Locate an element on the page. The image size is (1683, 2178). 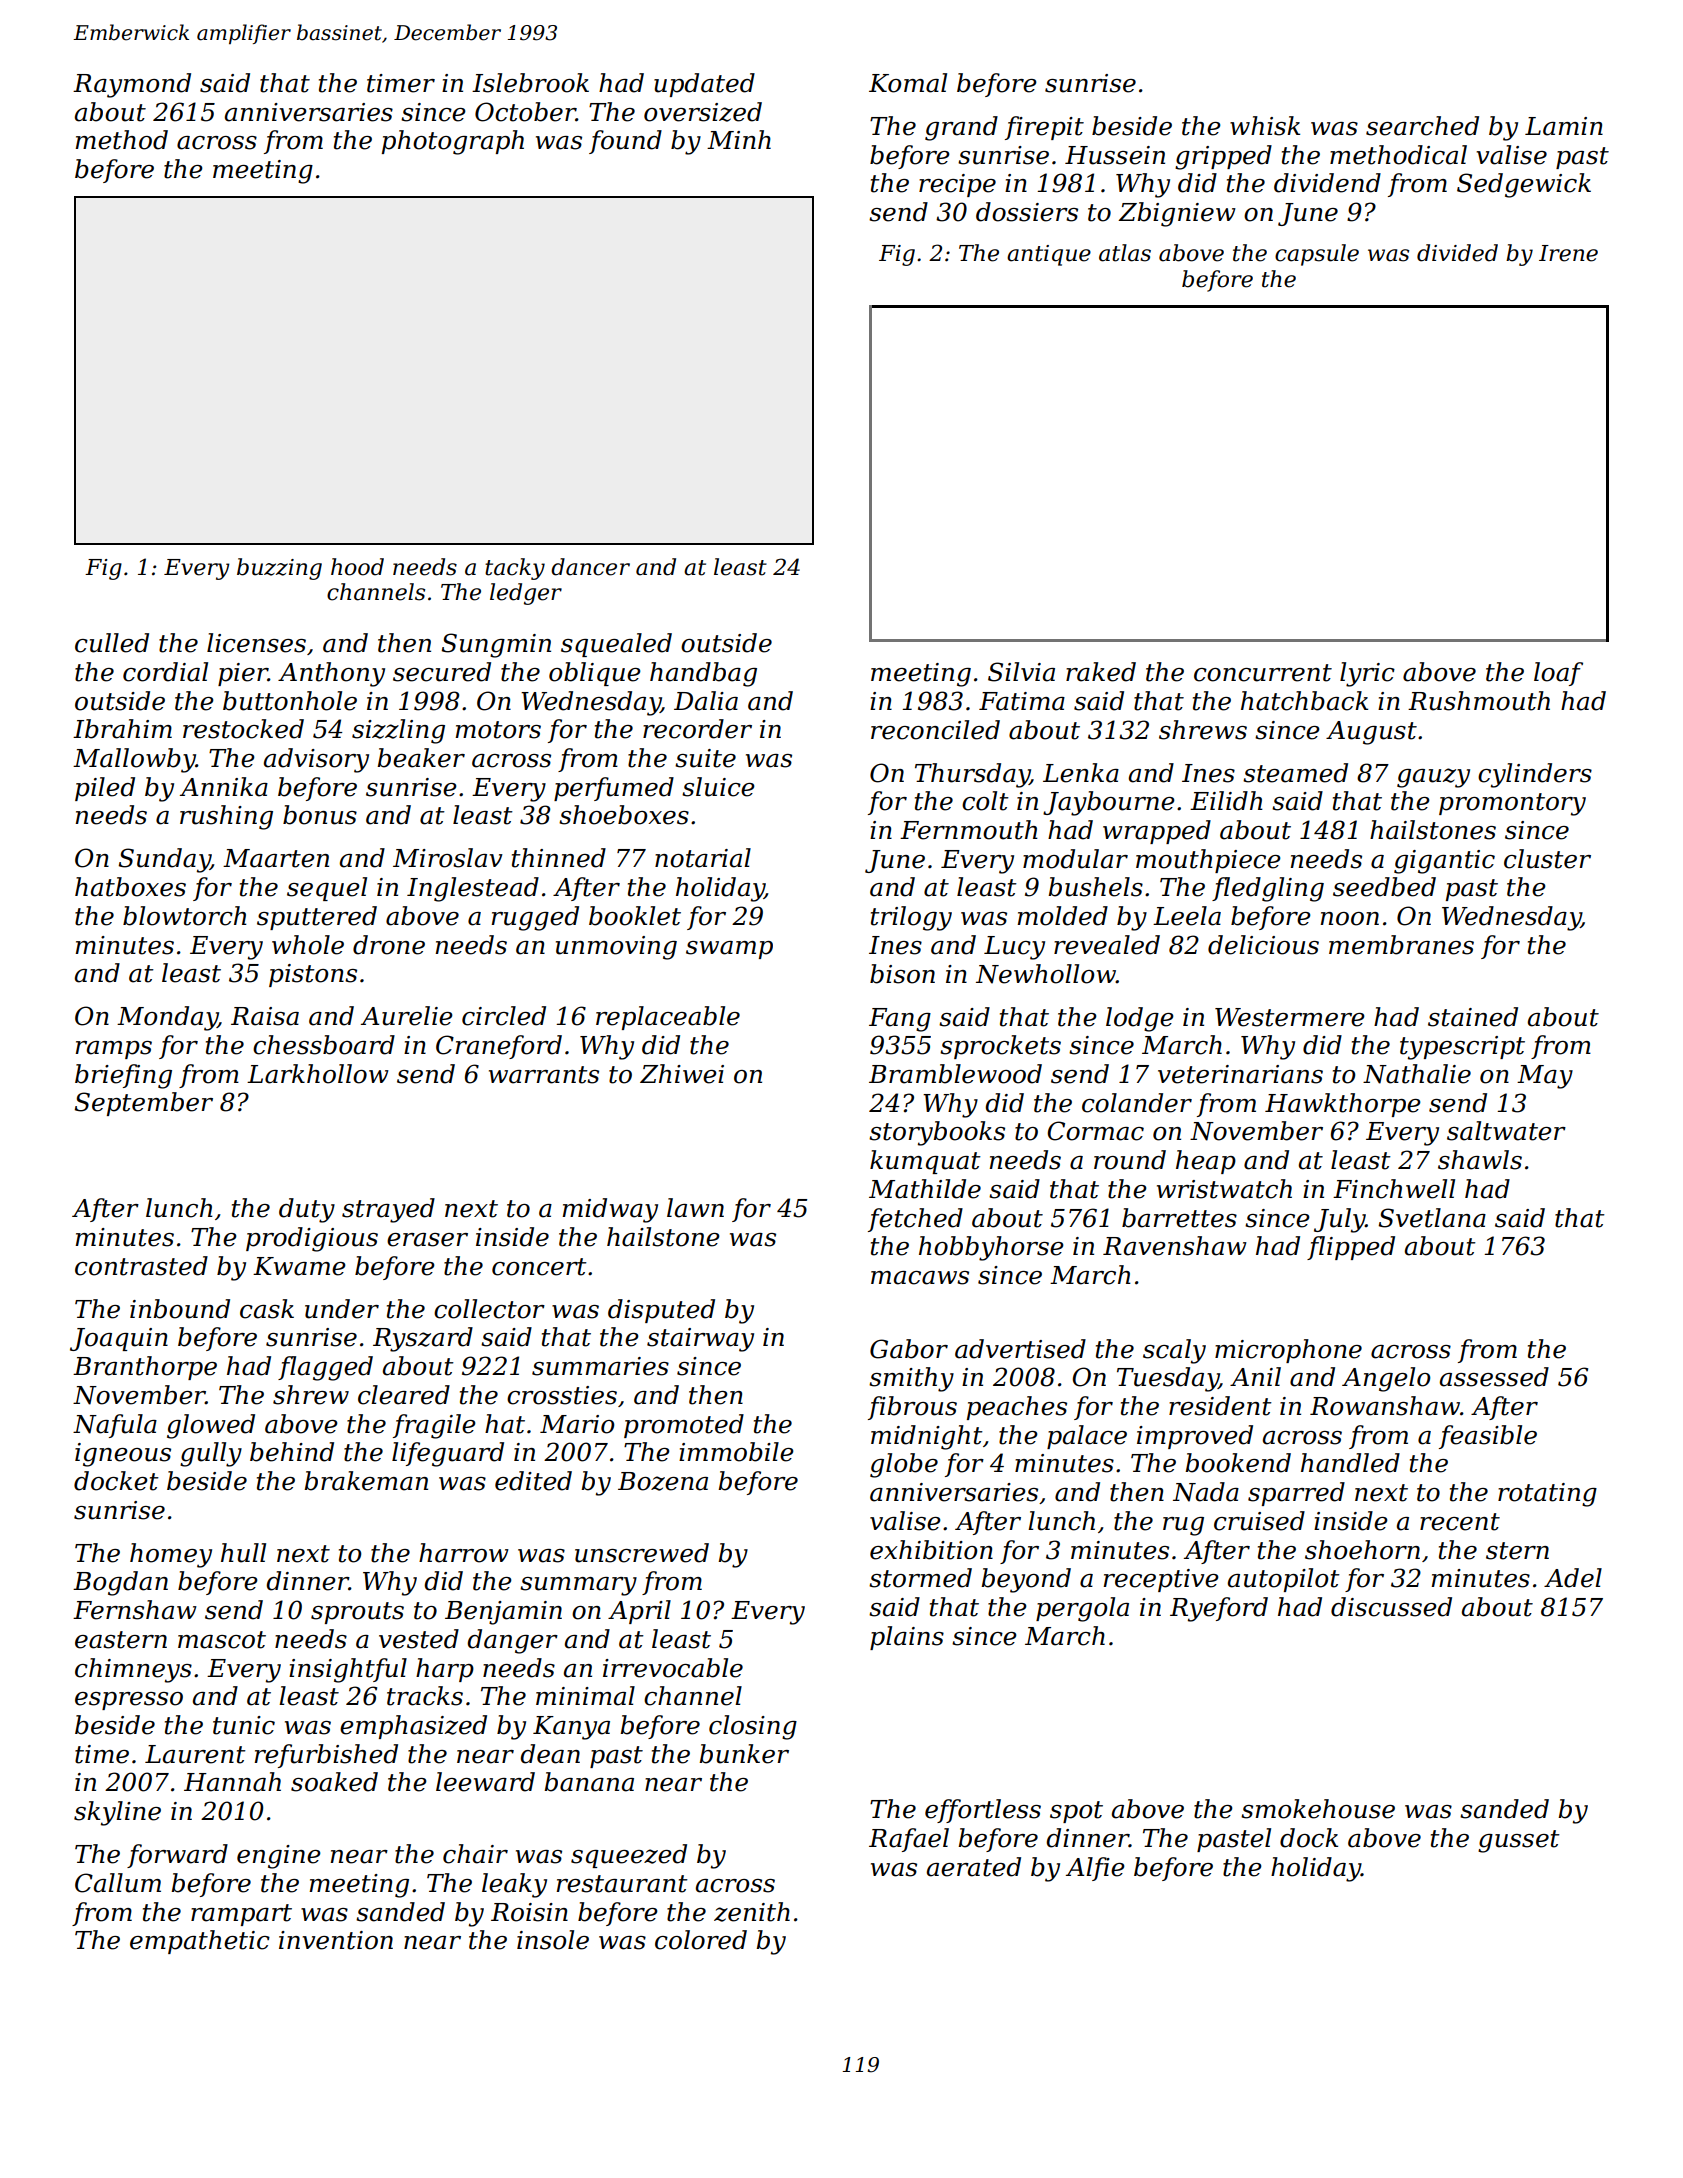
dancer is located at coordinates (590, 567).
